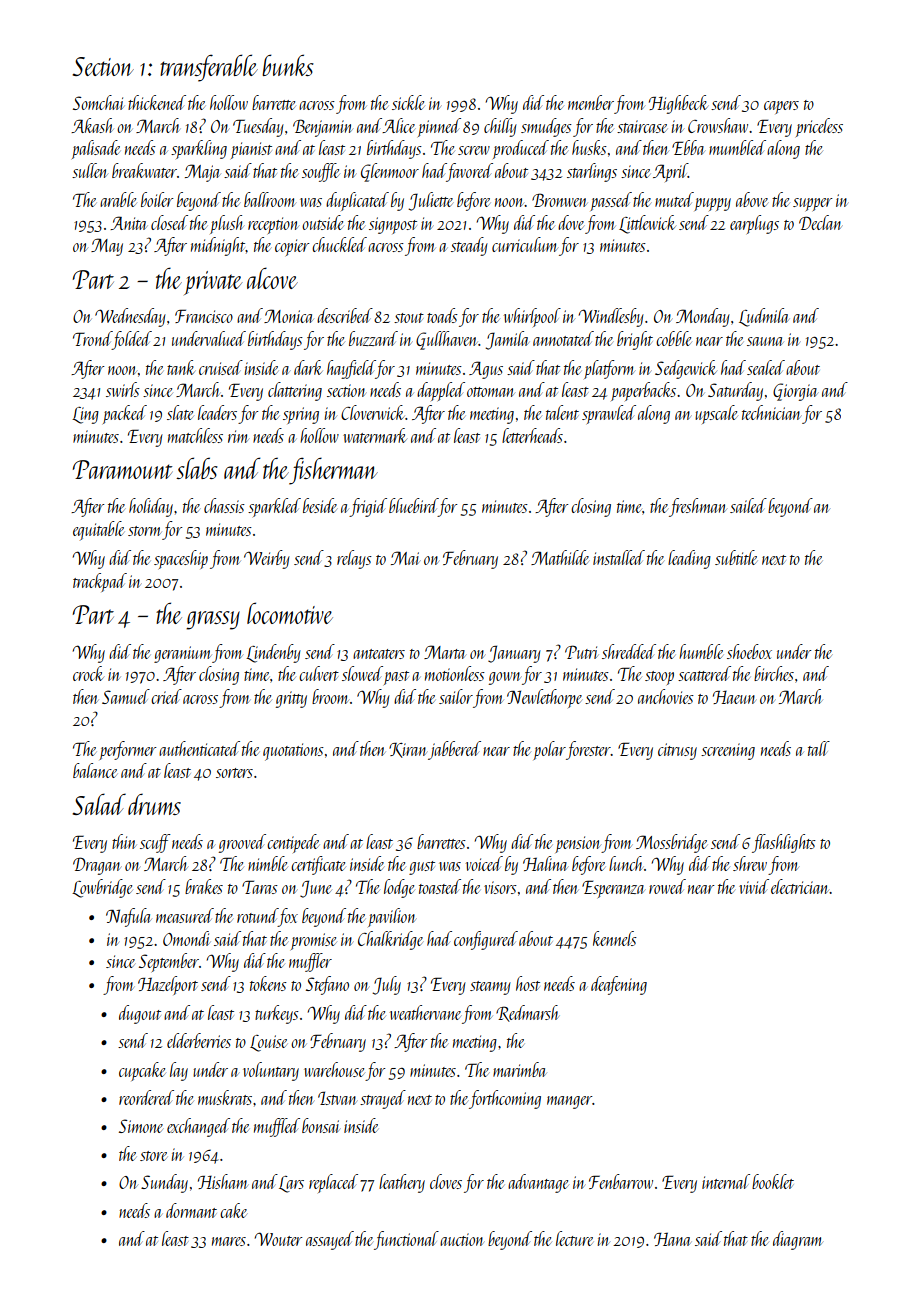 This image has width=924, height=1314. What do you see at coordinates (98, 102) in the image?
I see `Somchai` at bounding box center [98, 102].
